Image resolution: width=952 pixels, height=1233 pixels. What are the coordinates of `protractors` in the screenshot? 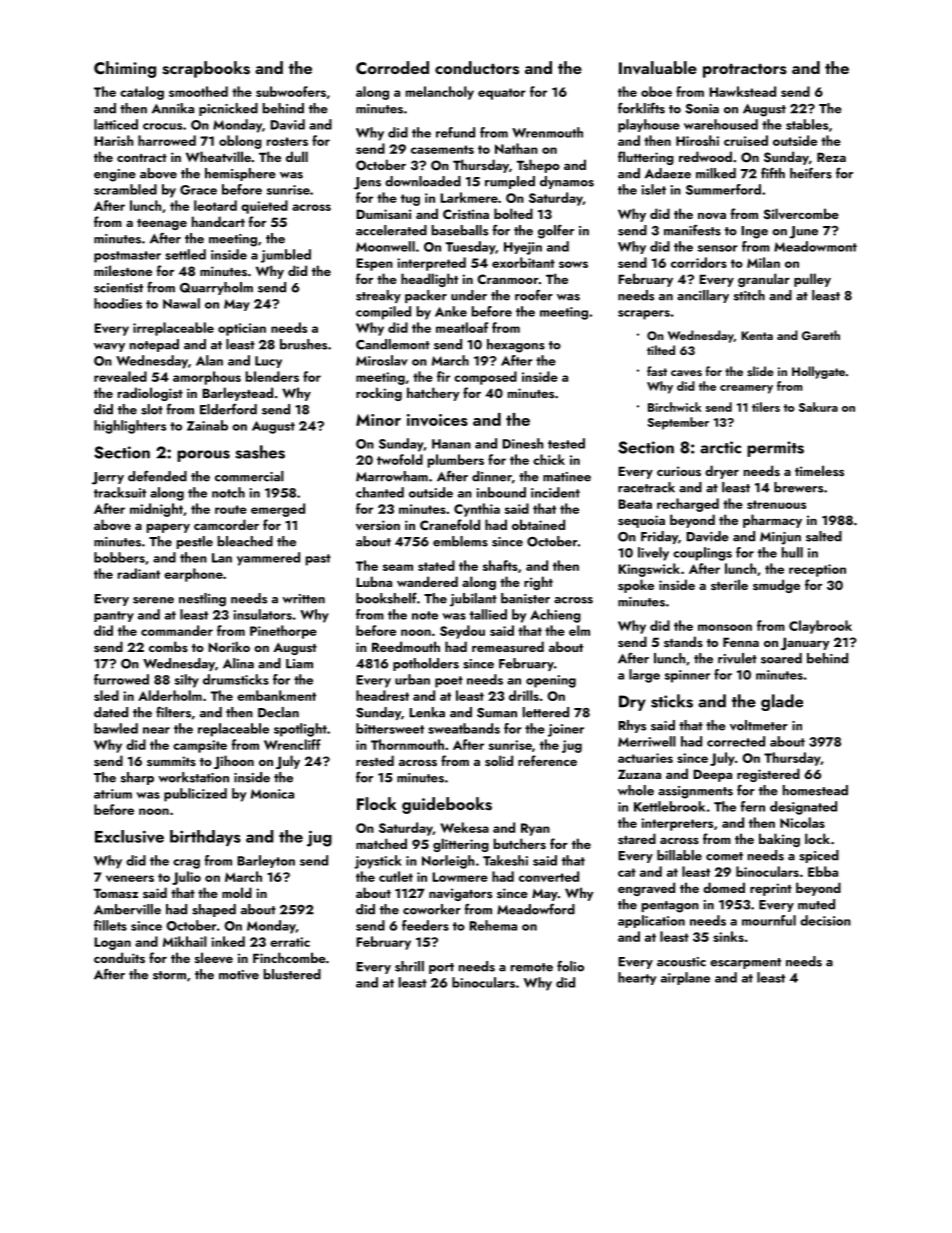 It's located at (745, 70).
